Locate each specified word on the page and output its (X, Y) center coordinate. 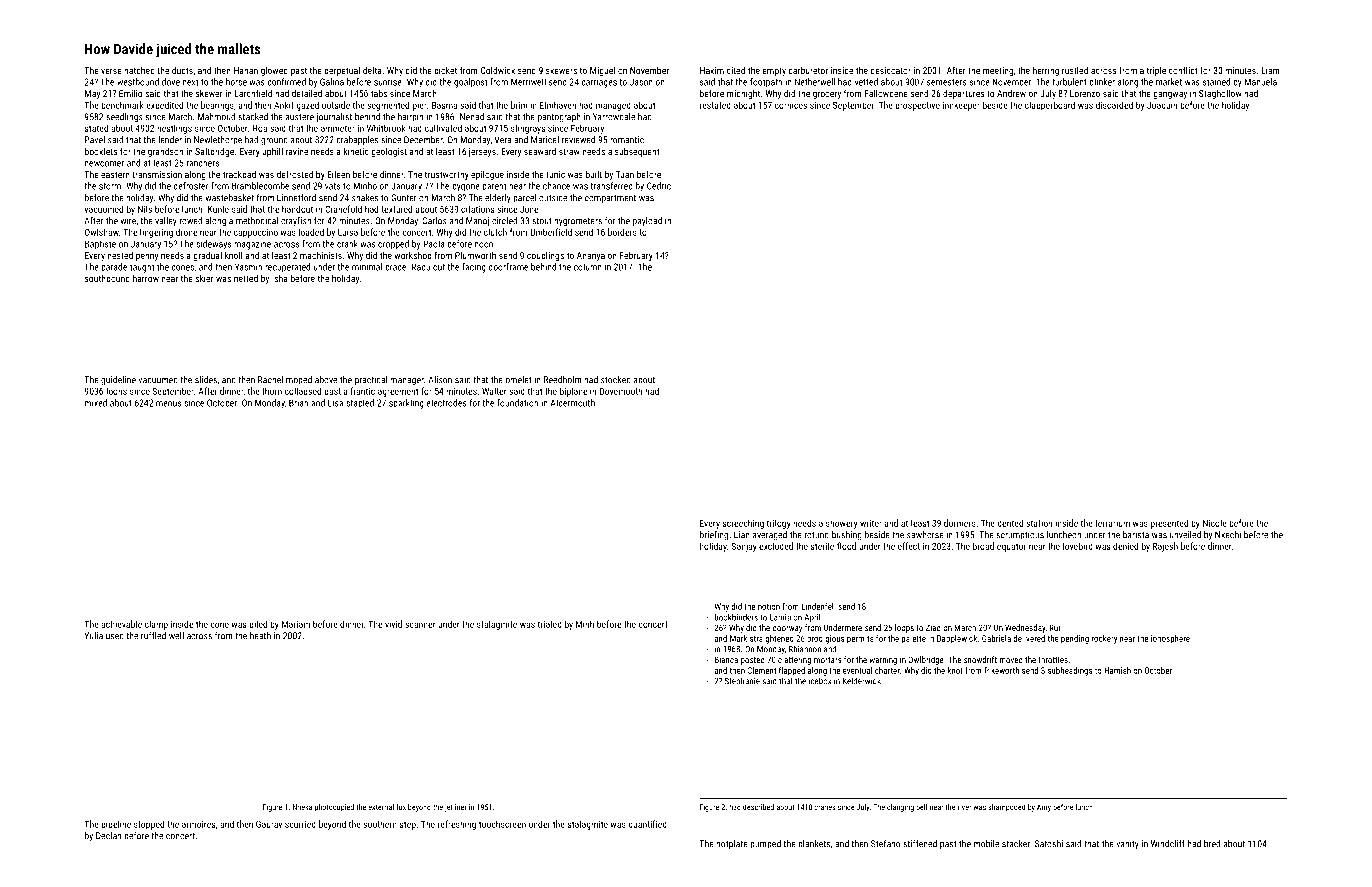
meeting (998, 71)
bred (1212, 844)
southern (380, 824)
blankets (814, 844)
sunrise (388, 82)
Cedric (659, 186)
